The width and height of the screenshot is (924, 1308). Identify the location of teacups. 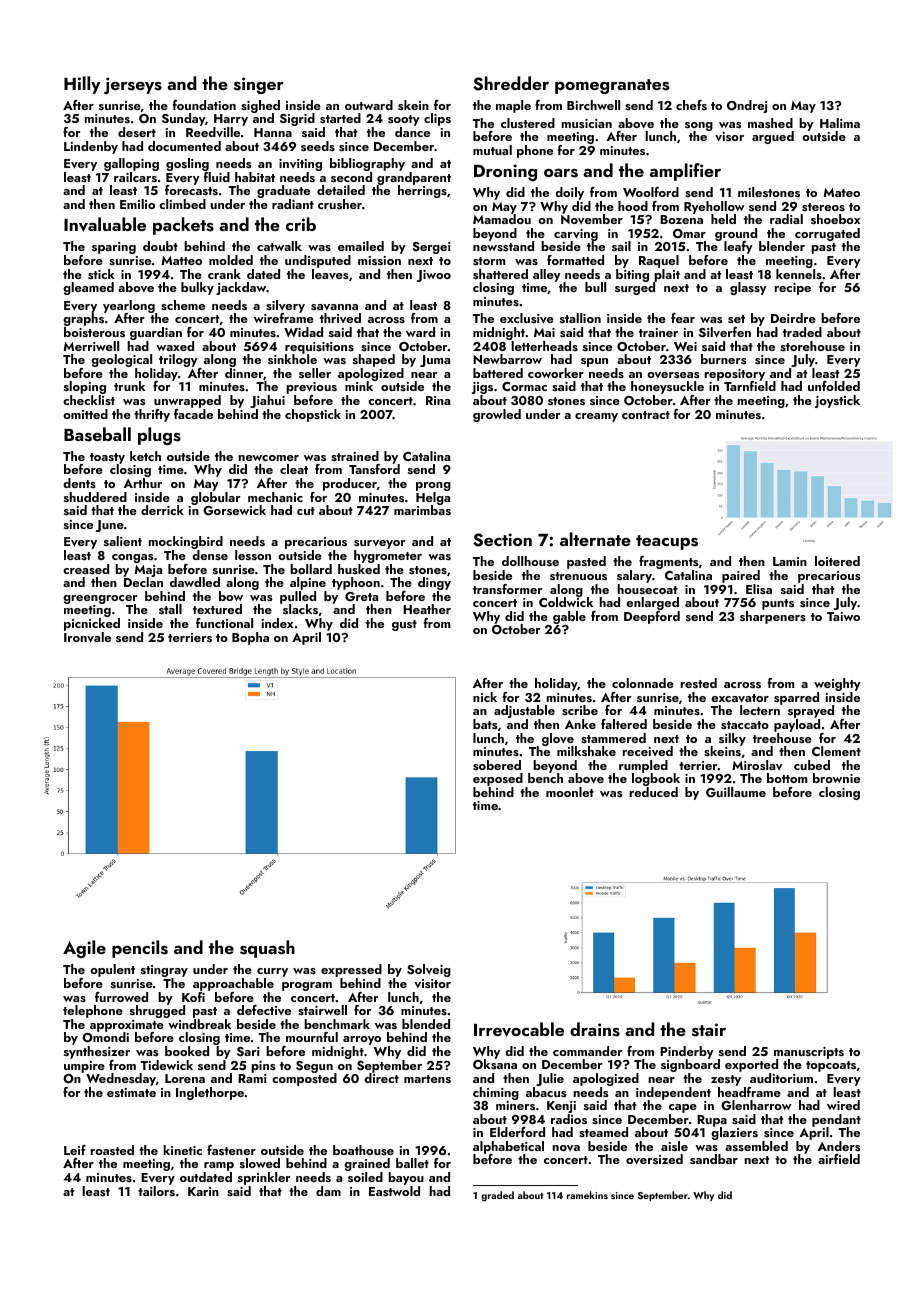
(667, 542).
